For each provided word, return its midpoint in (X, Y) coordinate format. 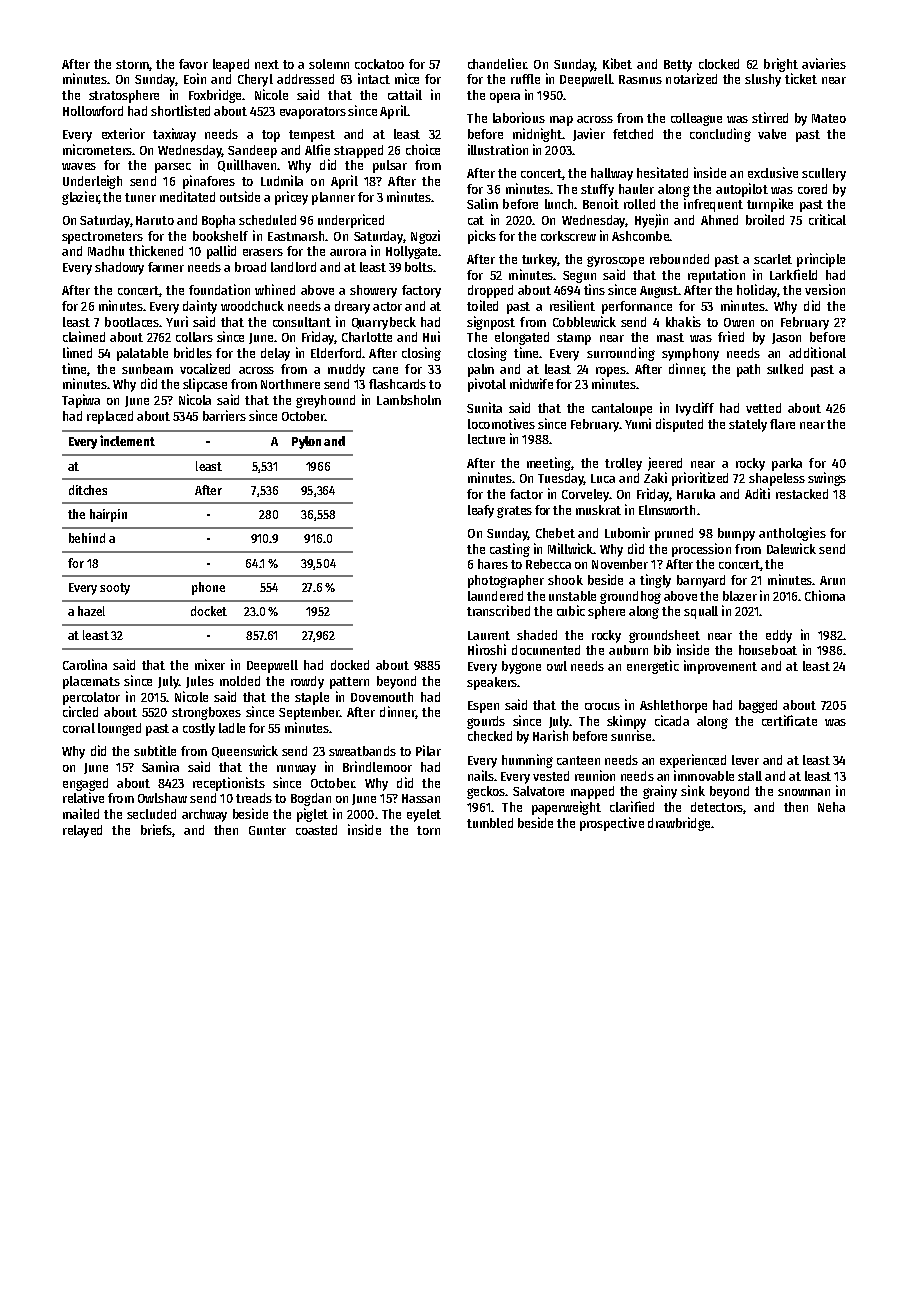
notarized (691, 78)
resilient (572, 305)
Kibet (617, 63)
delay (275, 354)
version (825, 289)
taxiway (174, 135)
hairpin (108, 515)
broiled (765, 219)
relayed (82, 831)
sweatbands (362, 751)
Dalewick (791, 548)
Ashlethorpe (673, 706)
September (309, 713)
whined (275, 289)
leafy (481, 511)
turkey (540, 260)
